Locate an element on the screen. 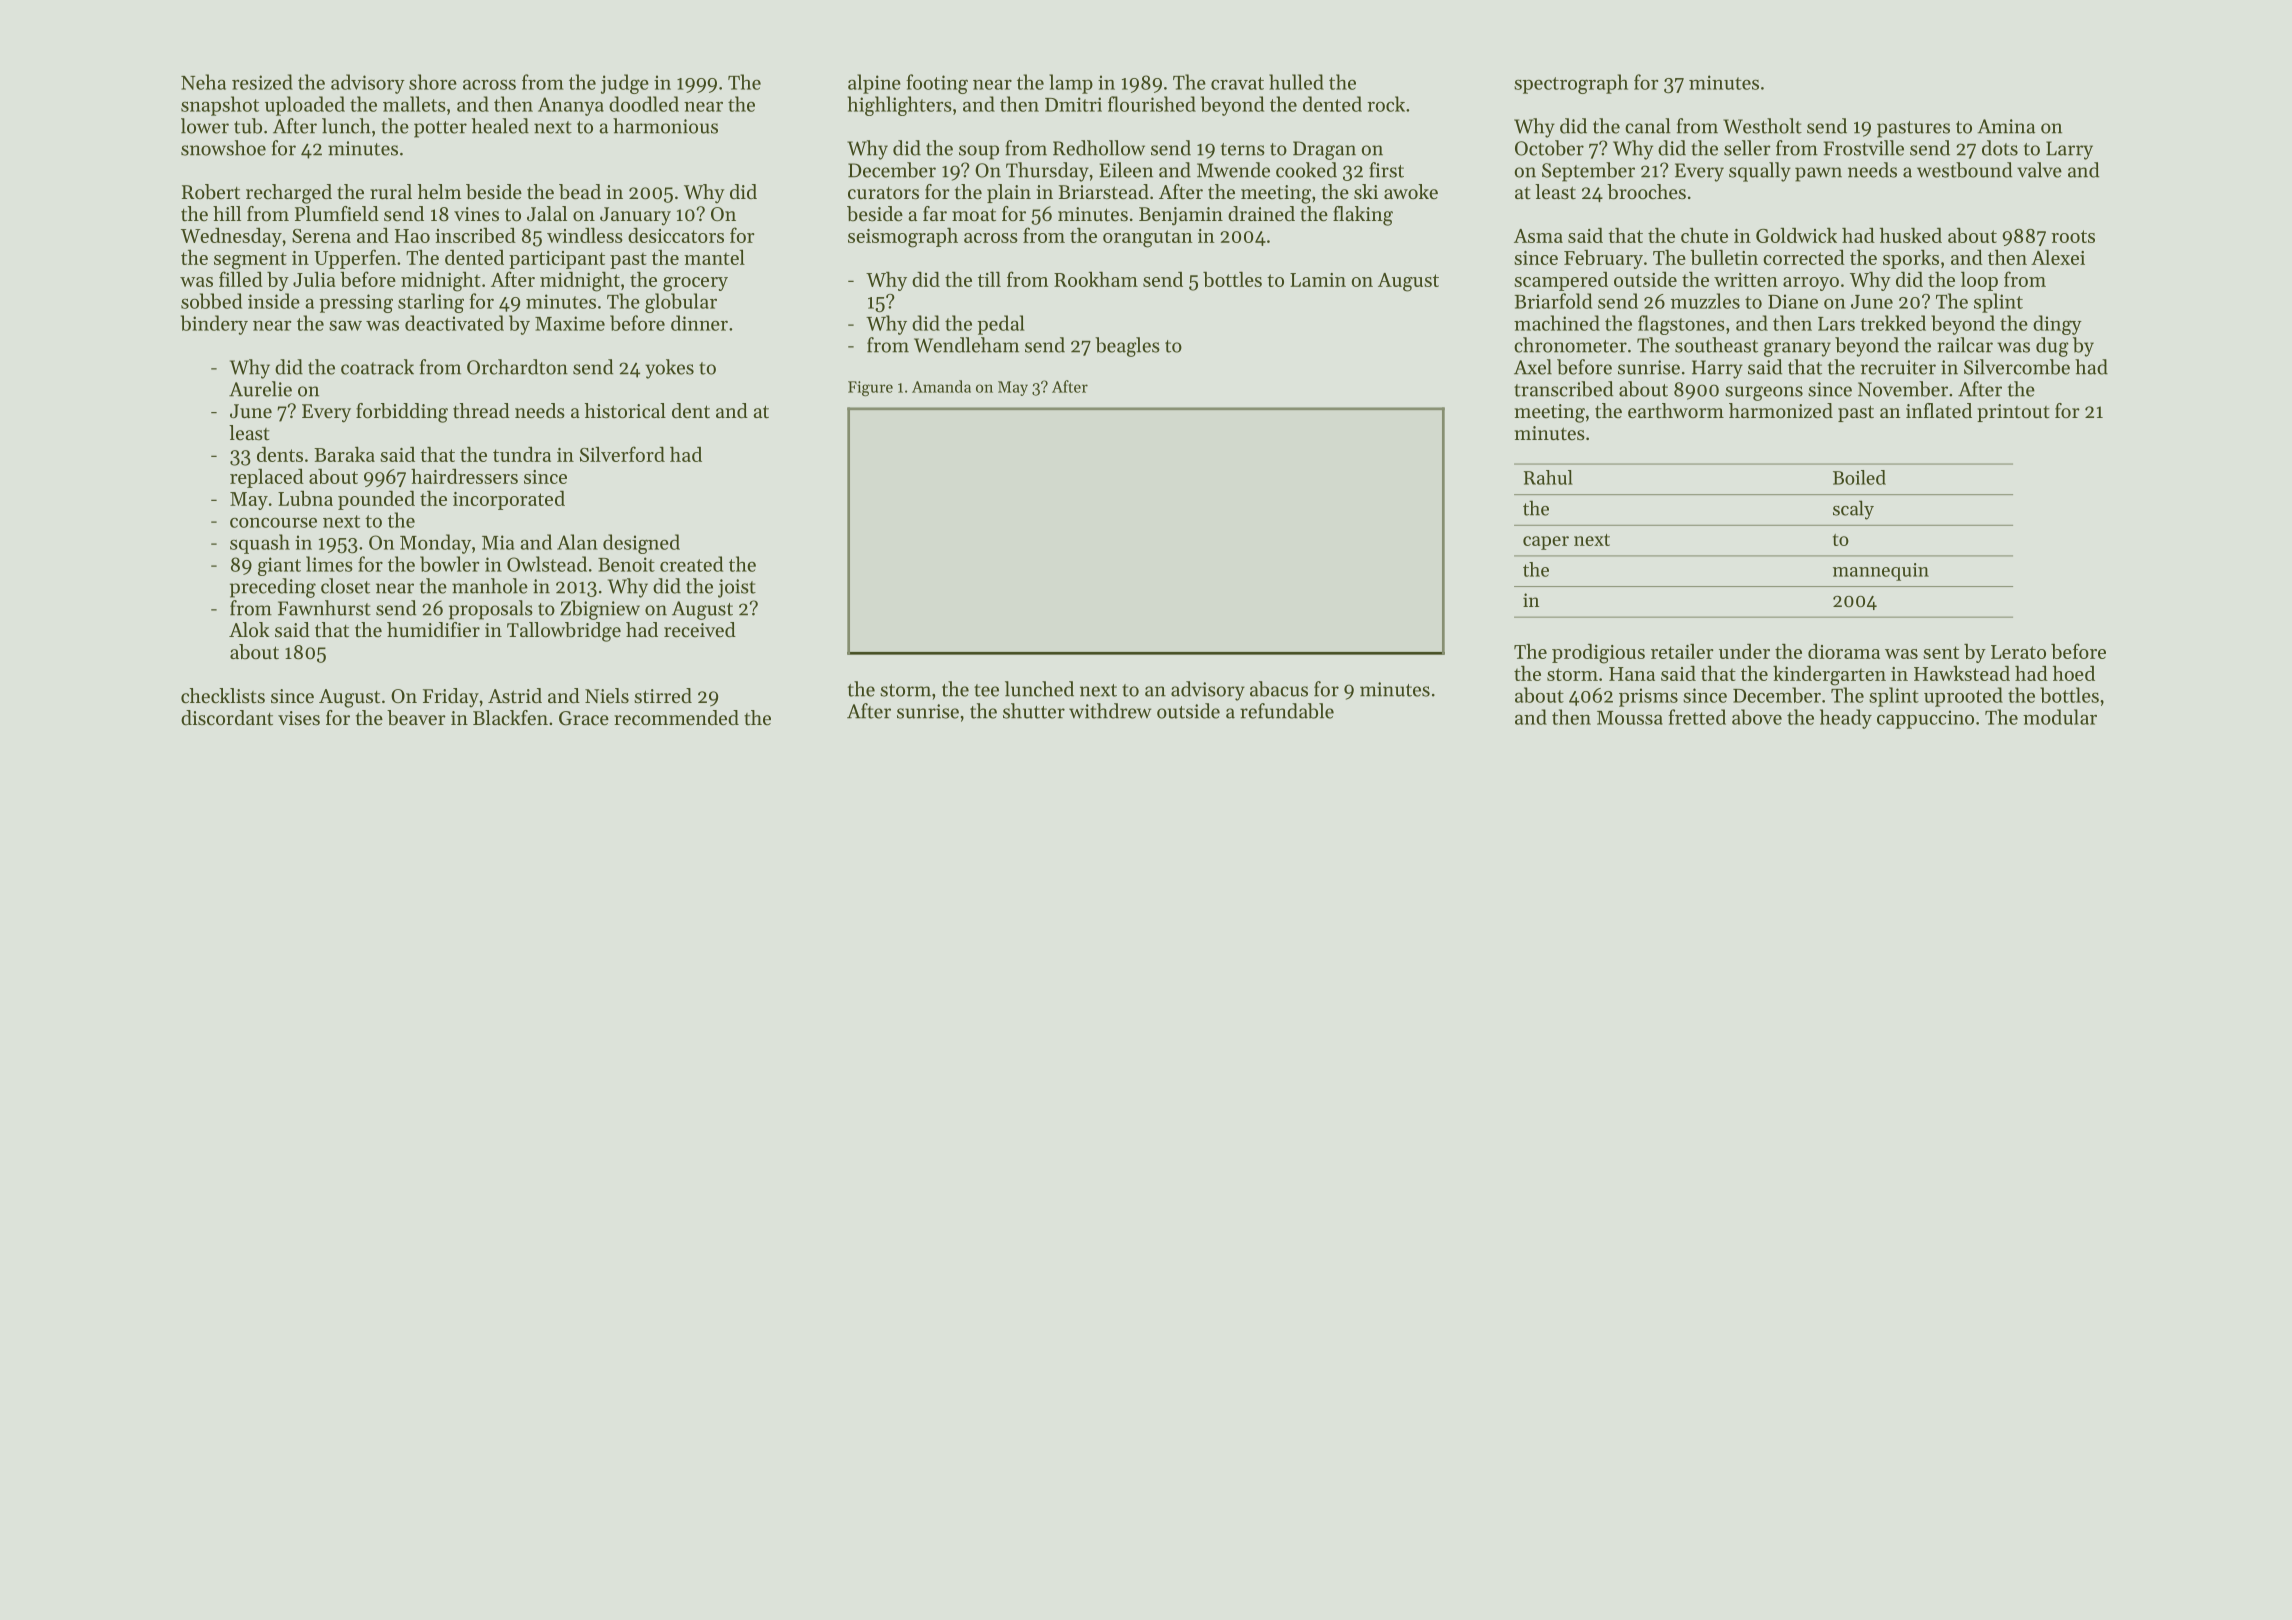  lamp is located at coordinates (1071, 84).
